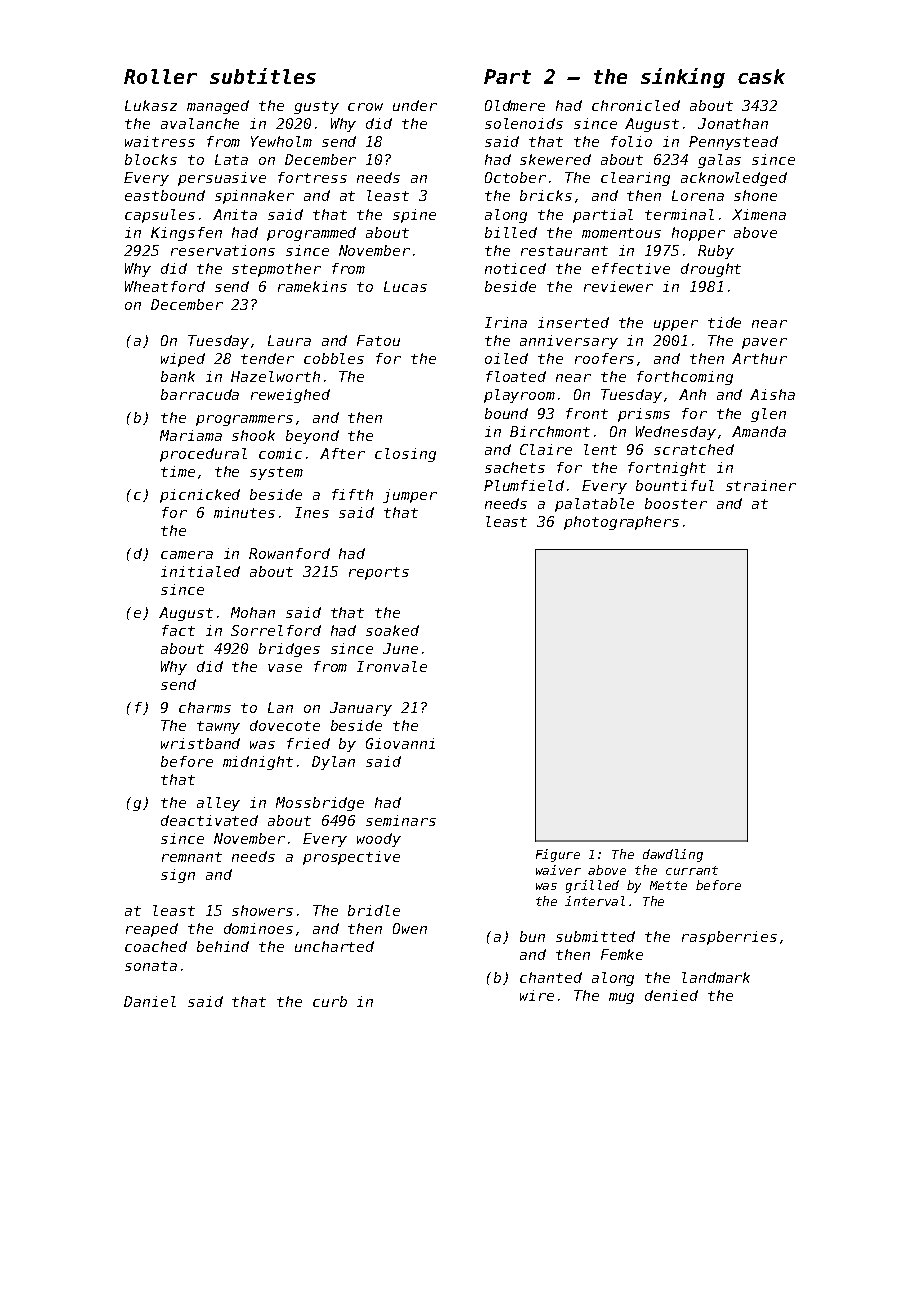 The image size is (924, 1314). What do you see at coordinates (276, 473) in the document?
I see `system` at bounding box center [276, 473].
